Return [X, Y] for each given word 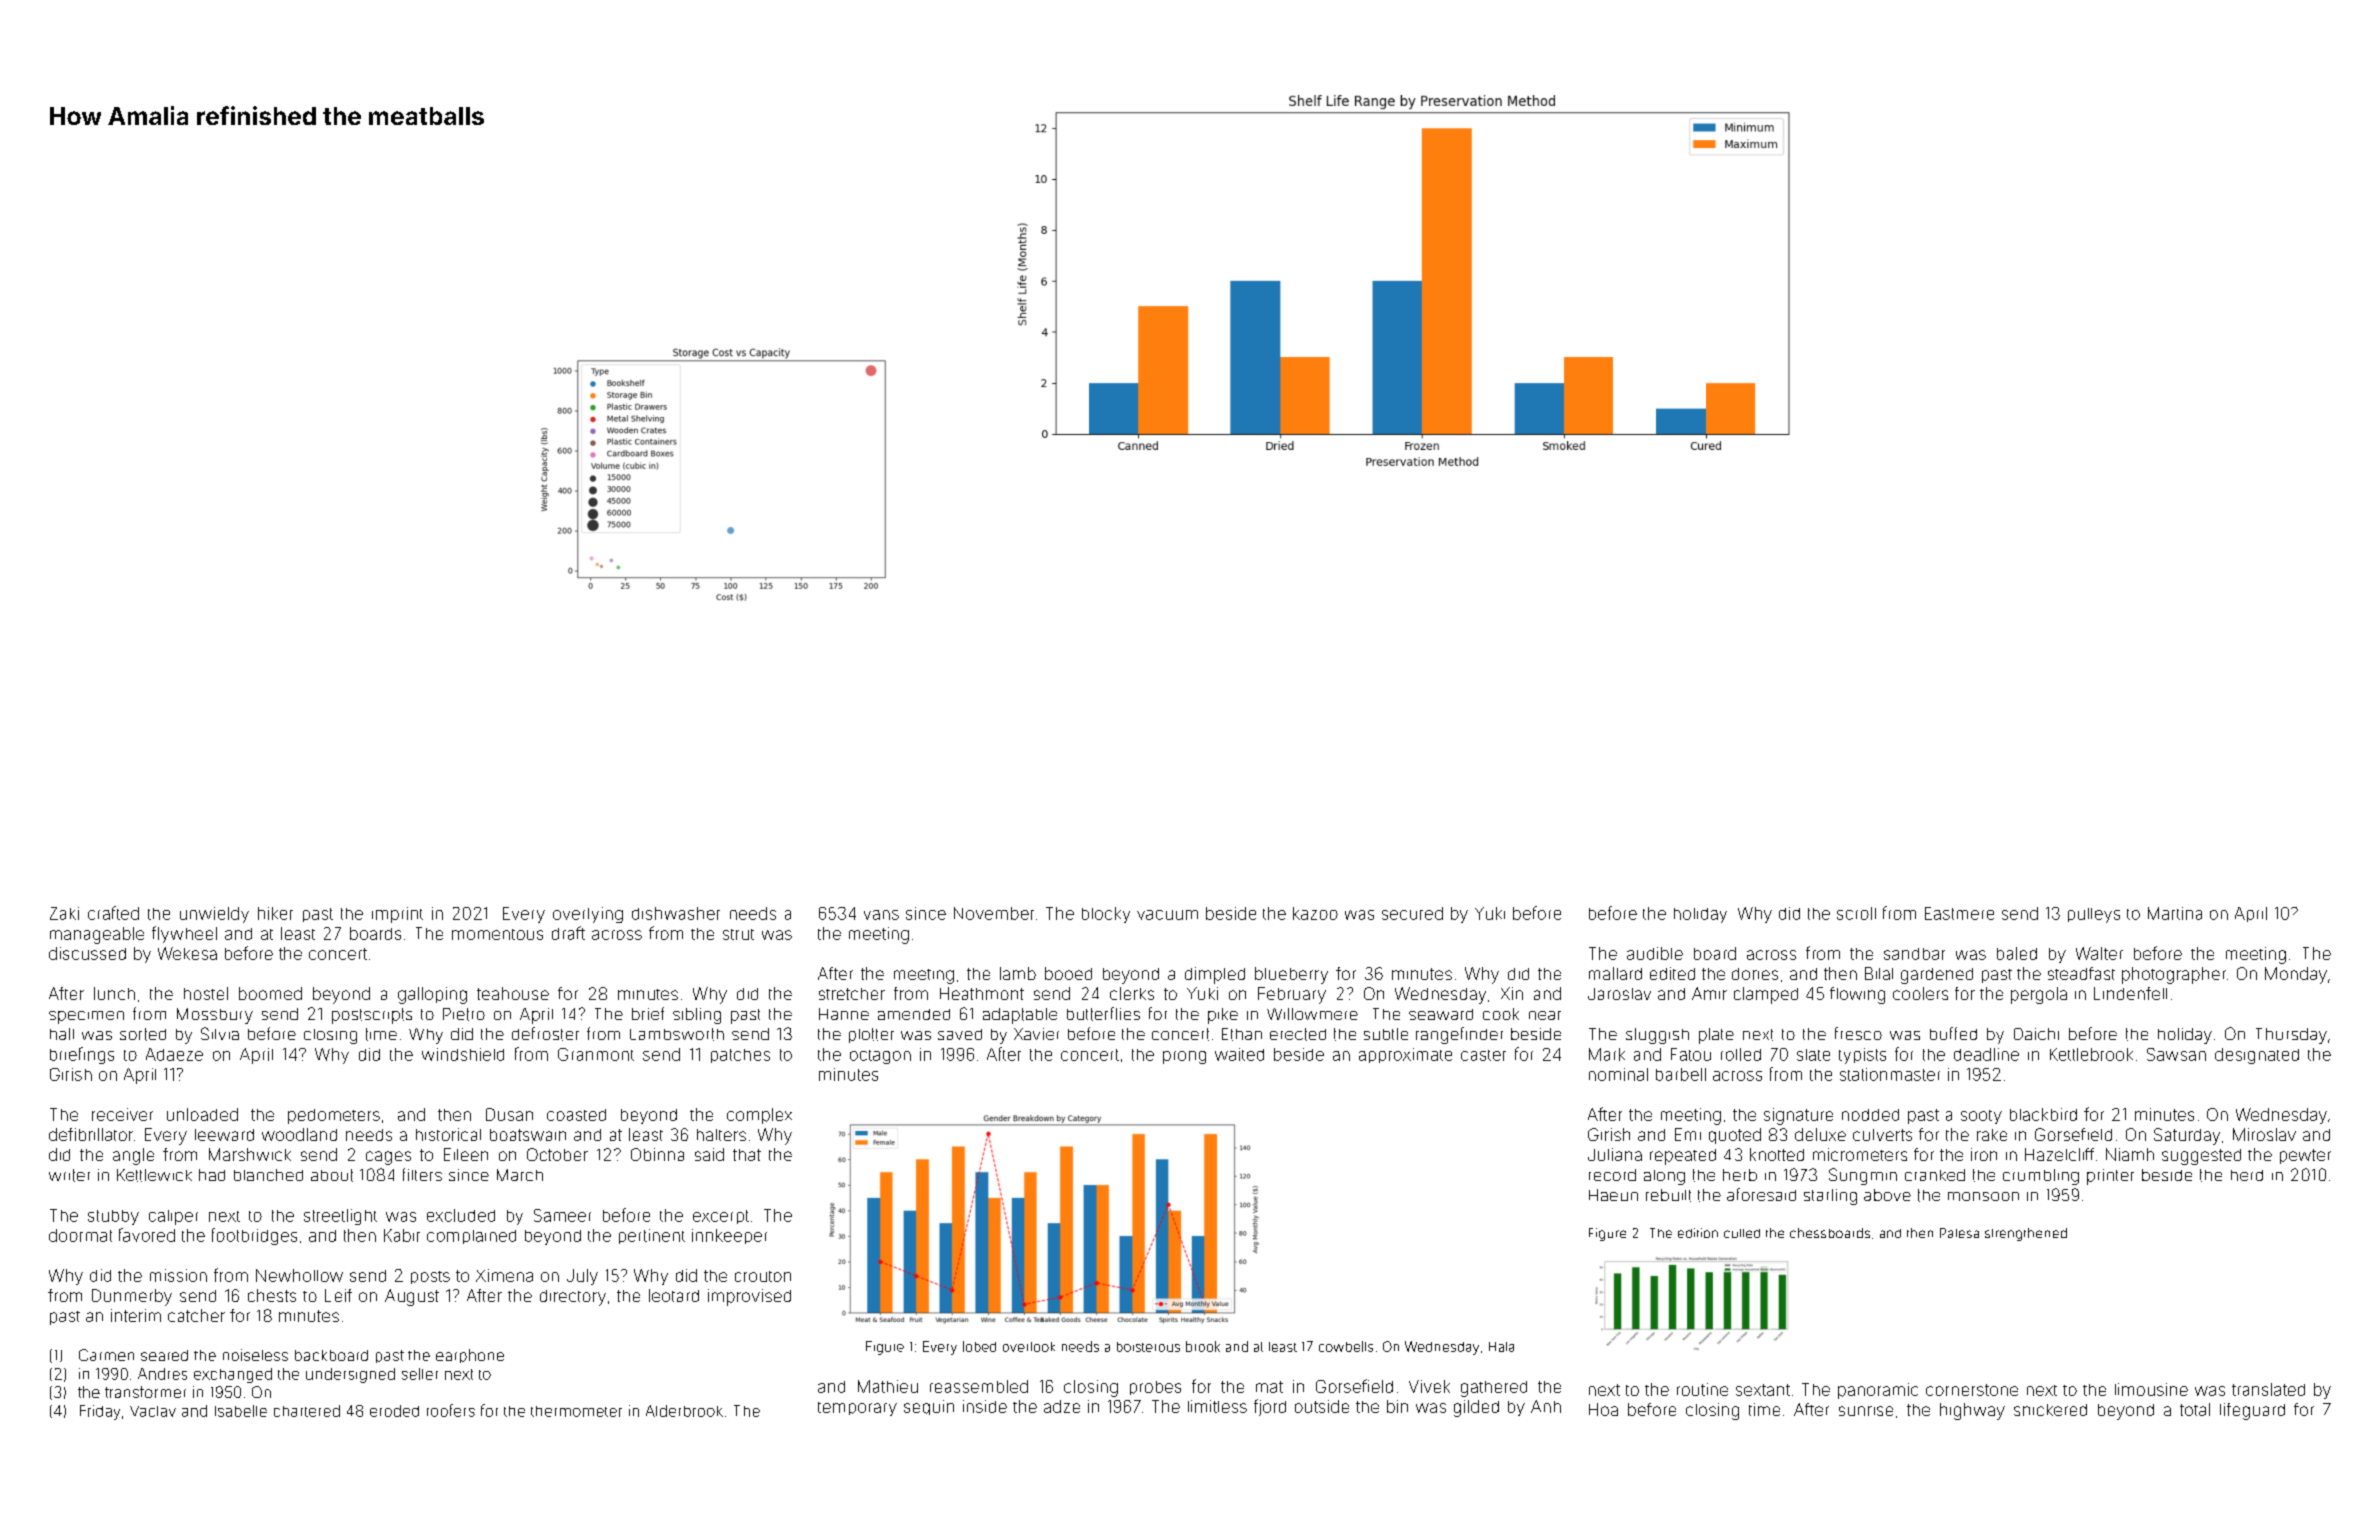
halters [721, 1135]
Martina [2175, 913]
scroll [1856, 913]
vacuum [1167, 915]
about [332, 1175]
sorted [143, 1034]
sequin [929, 1407]
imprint [397, 915]
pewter [2305, 1156]
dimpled [1215, 975]
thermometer [576, 1411]
